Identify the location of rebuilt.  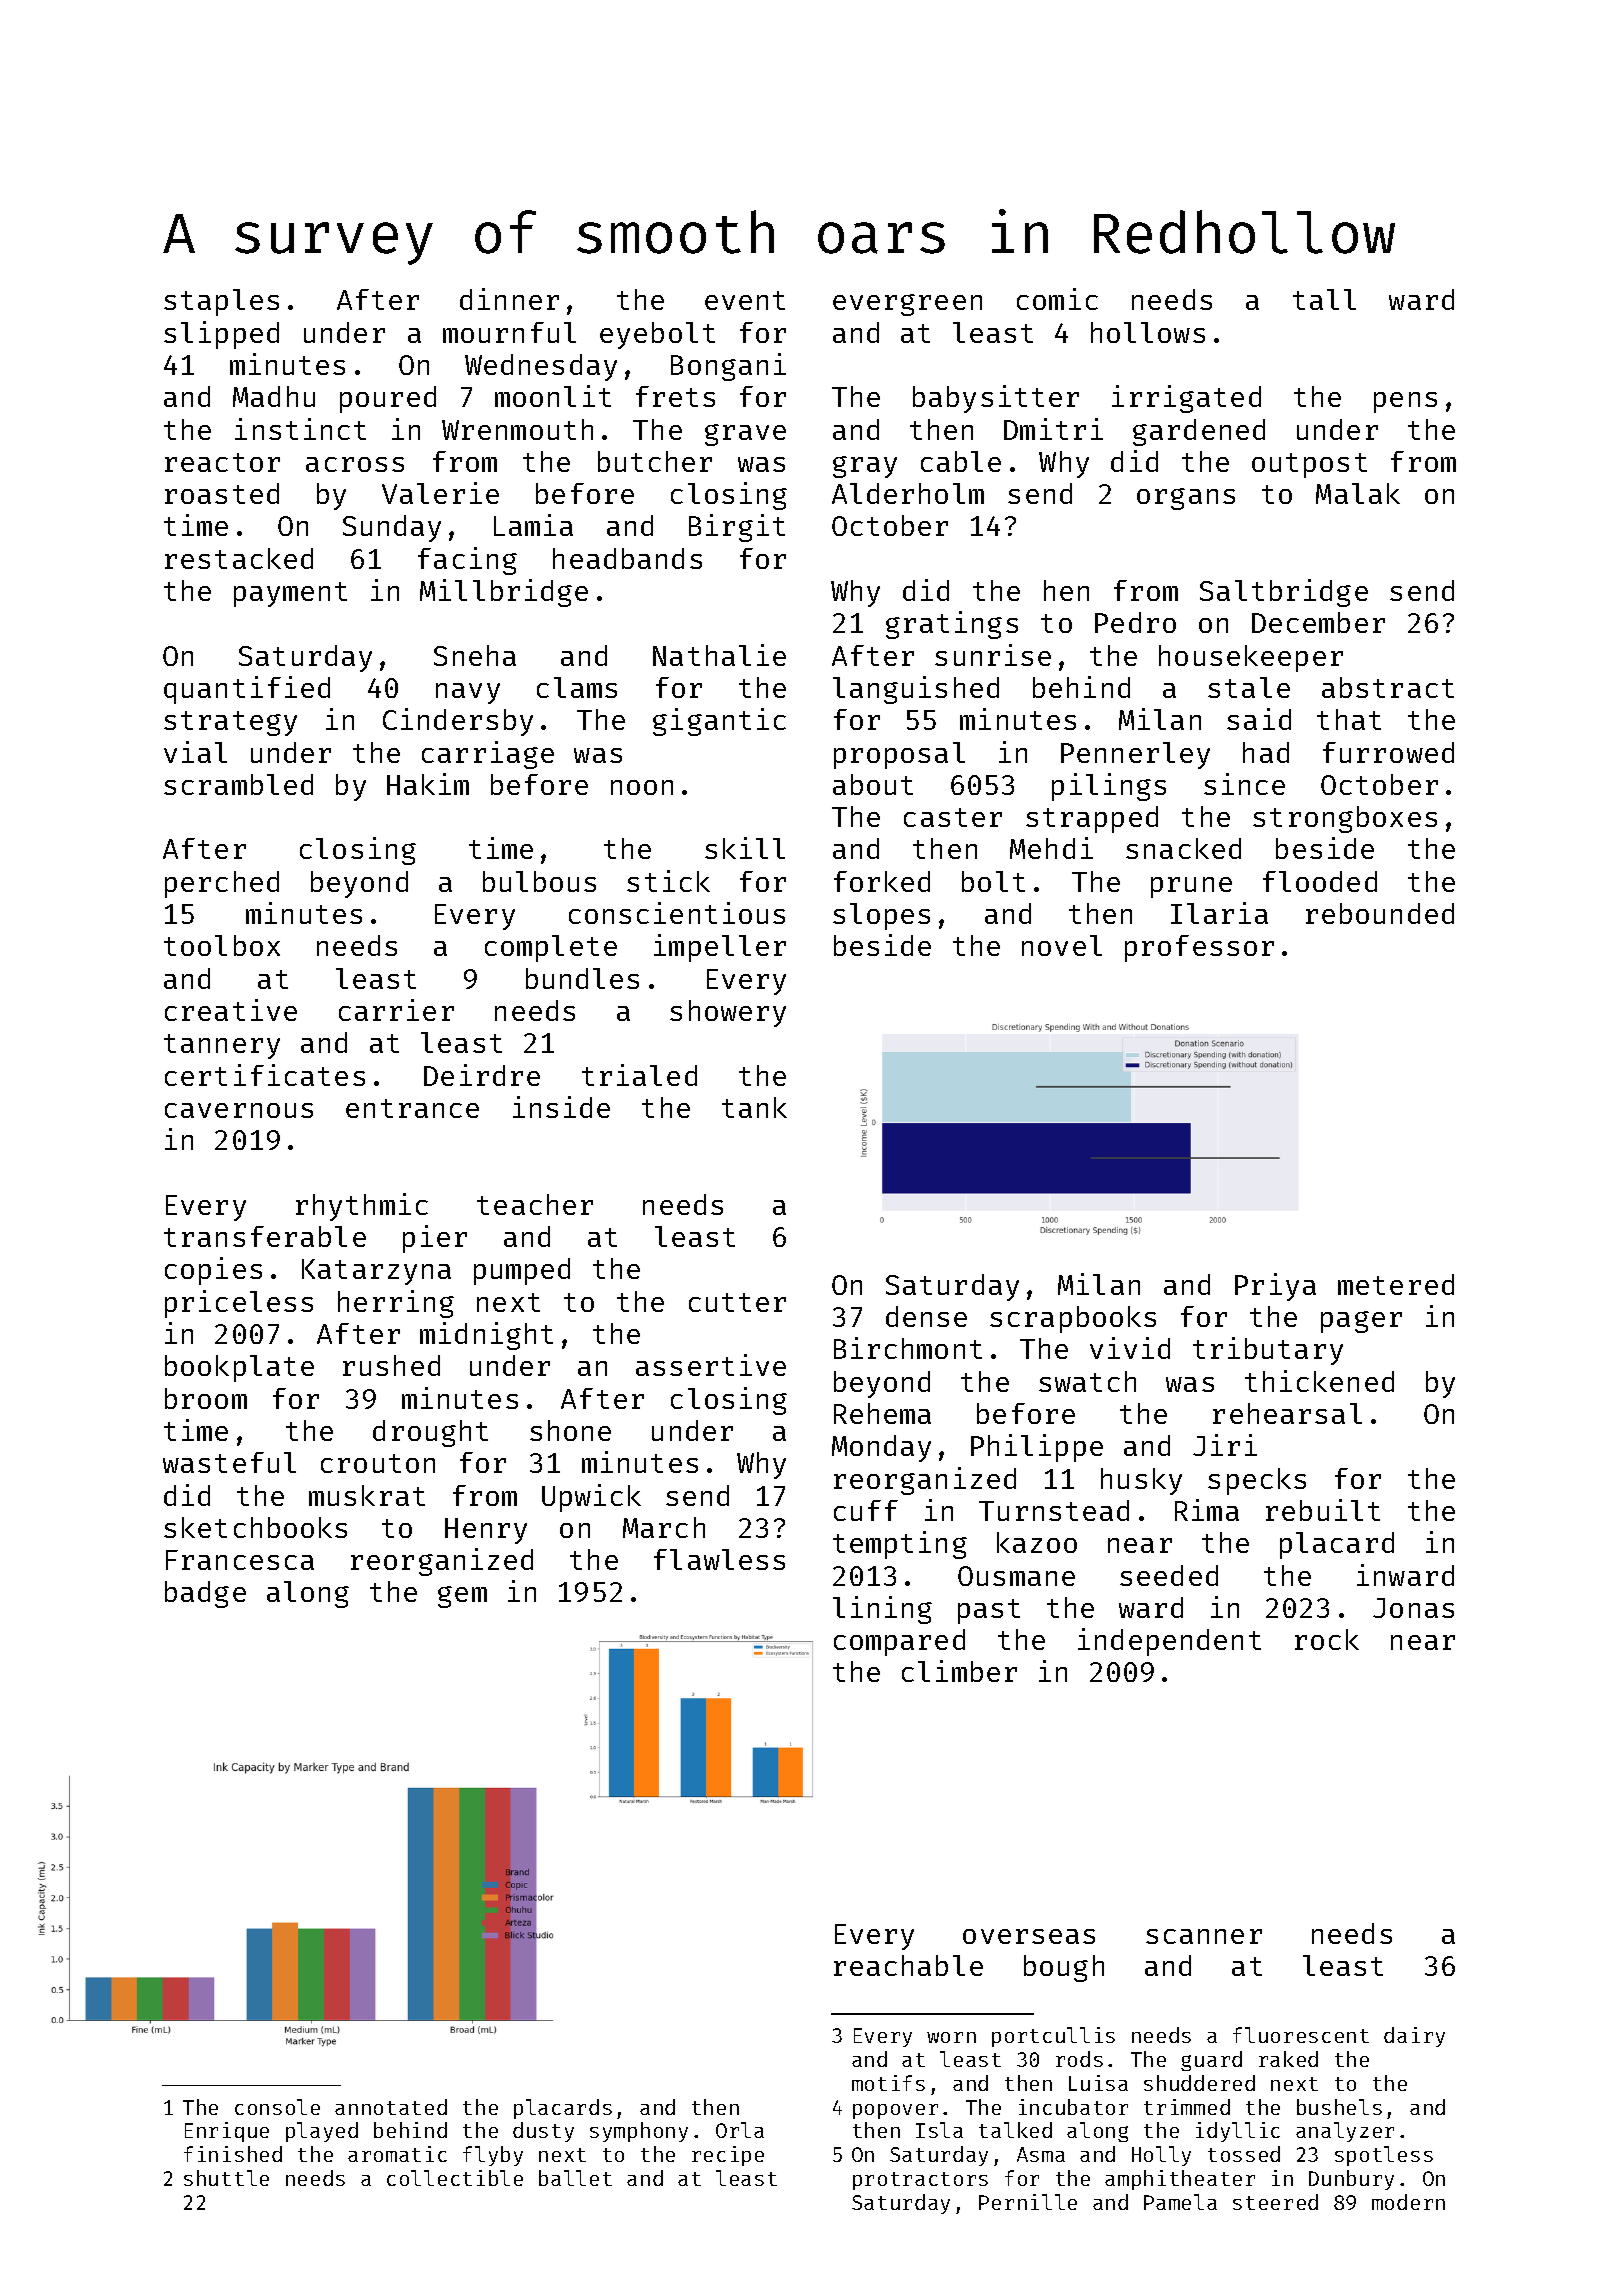
(1323, 1510).
